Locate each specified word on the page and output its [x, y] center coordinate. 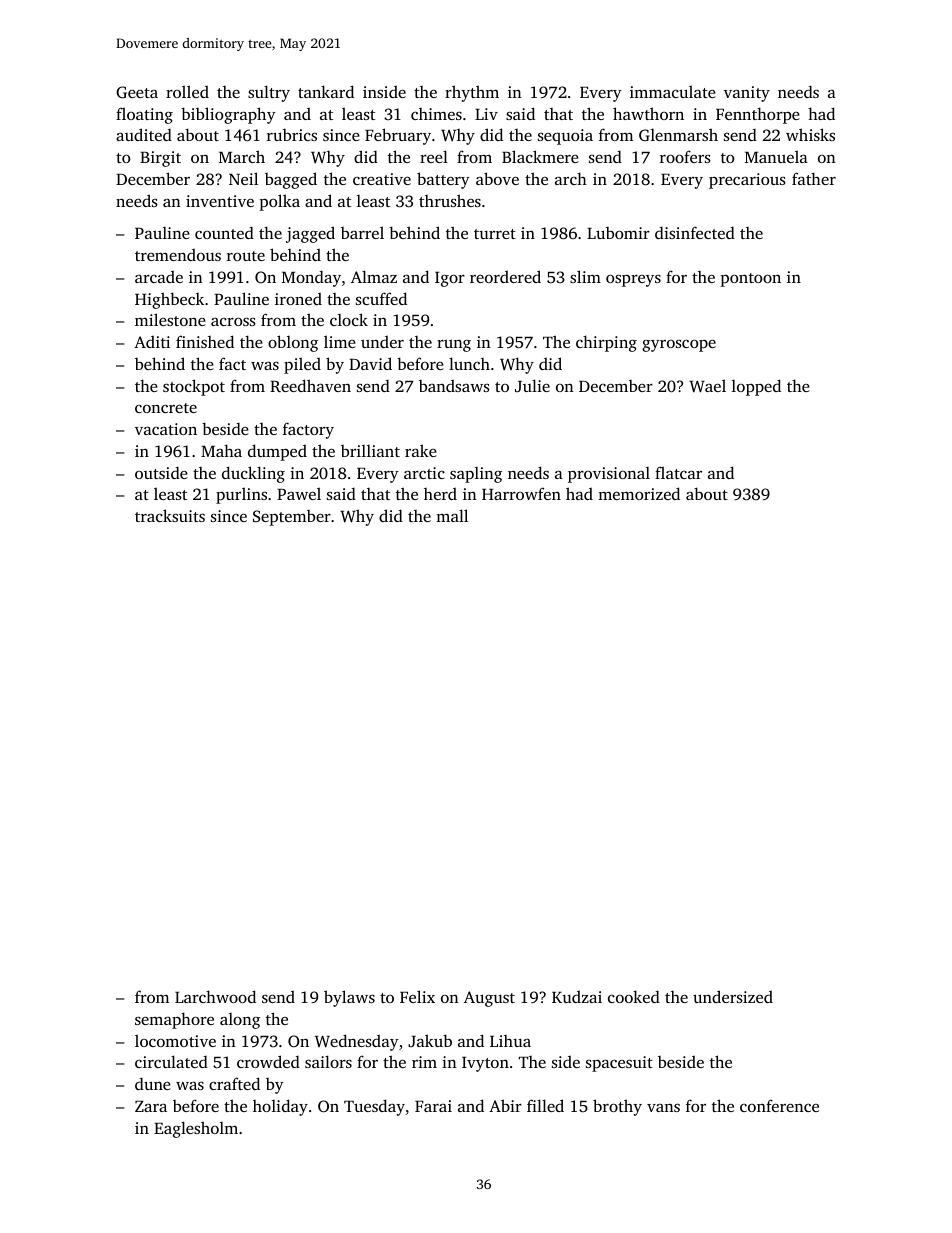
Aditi [152, 342]
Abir [505, 1105]
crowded [268, 1061]
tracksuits [170, 515]
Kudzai [577, 997]
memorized [639, 493]
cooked [634, 996]
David [370, 363]
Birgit [160, 159]
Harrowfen [521, 493]
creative [382, 179]
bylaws [349, 998]
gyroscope [679, 346]
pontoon [750, 280]
